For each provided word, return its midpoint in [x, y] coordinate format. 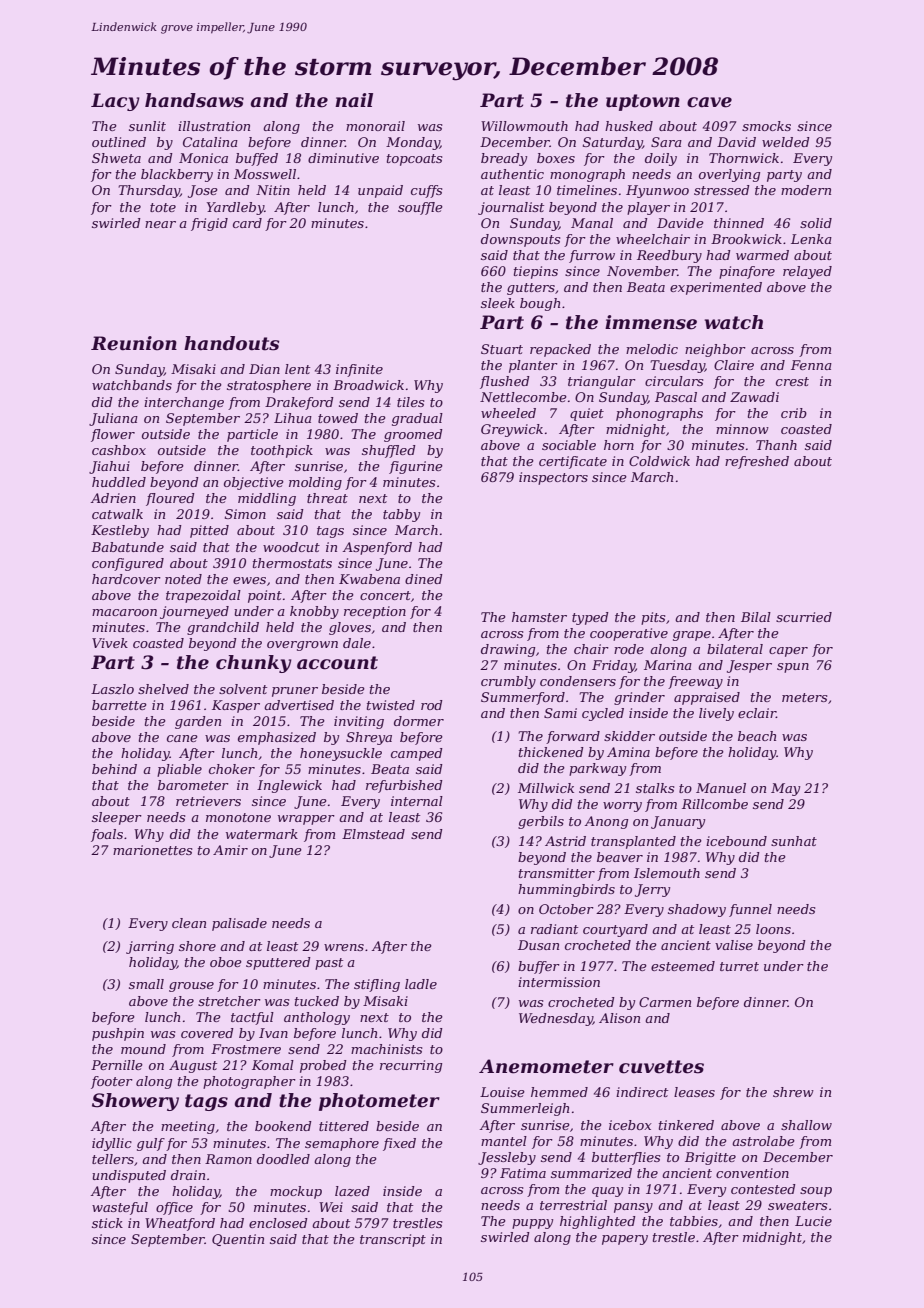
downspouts [520, 240]
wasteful [120, 1208]
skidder [629, 736]
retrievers [208, 801]
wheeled [508, 413]
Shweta [116, 158]
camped [417, 754]
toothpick [282, 451]
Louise [502, 1092]
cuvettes [661, 1067]
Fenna [811, 365]
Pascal [676, 397]
